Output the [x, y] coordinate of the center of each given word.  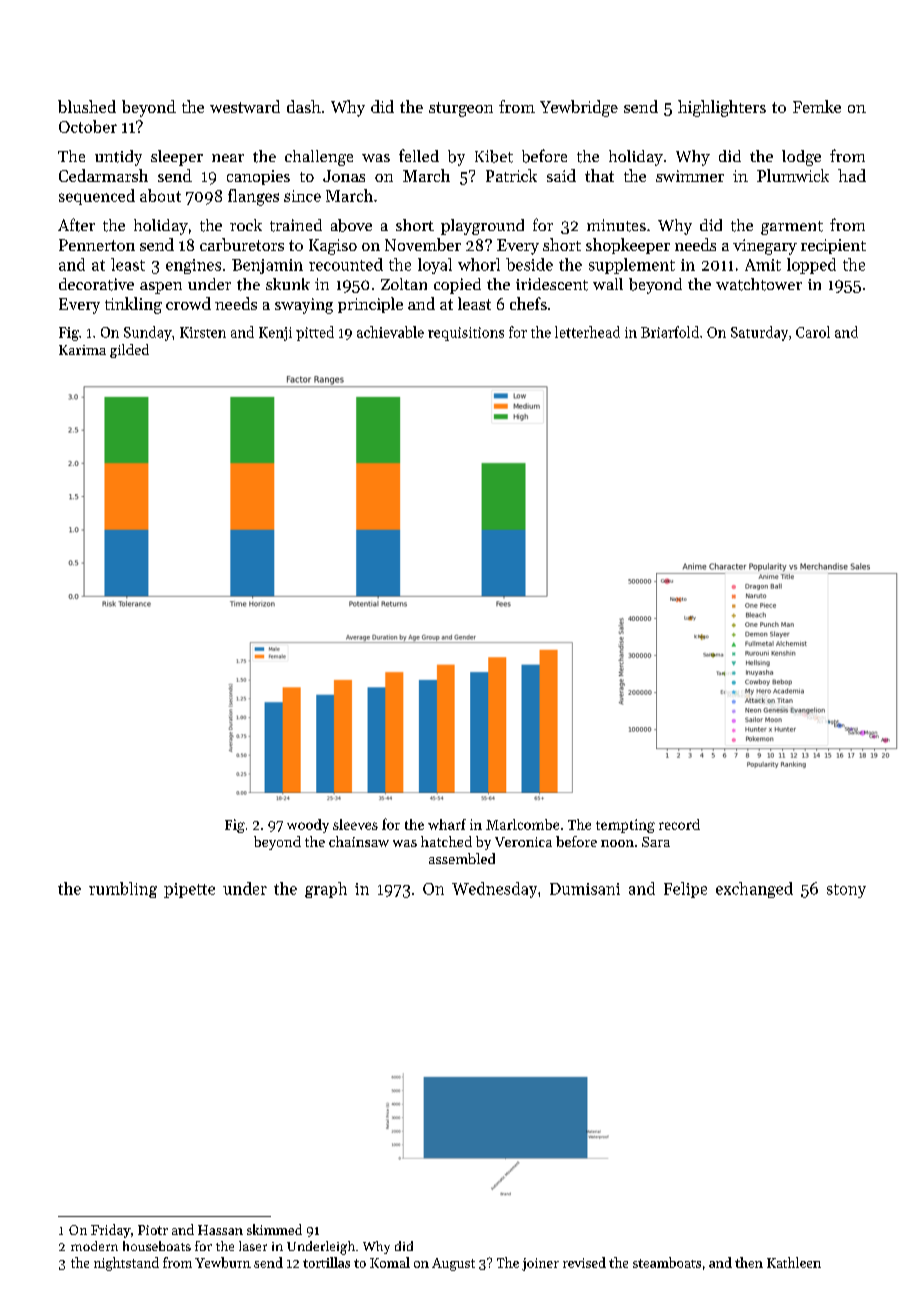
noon [617, 843]
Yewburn [223, 1262]
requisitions [466, 334]
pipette [189, 890]
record [679, 824]
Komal [390, 1262]
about [160, 195]
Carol [813, 332]
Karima [82, 350]
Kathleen [794, 1262]
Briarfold [670, 332]
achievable [390, 332]
